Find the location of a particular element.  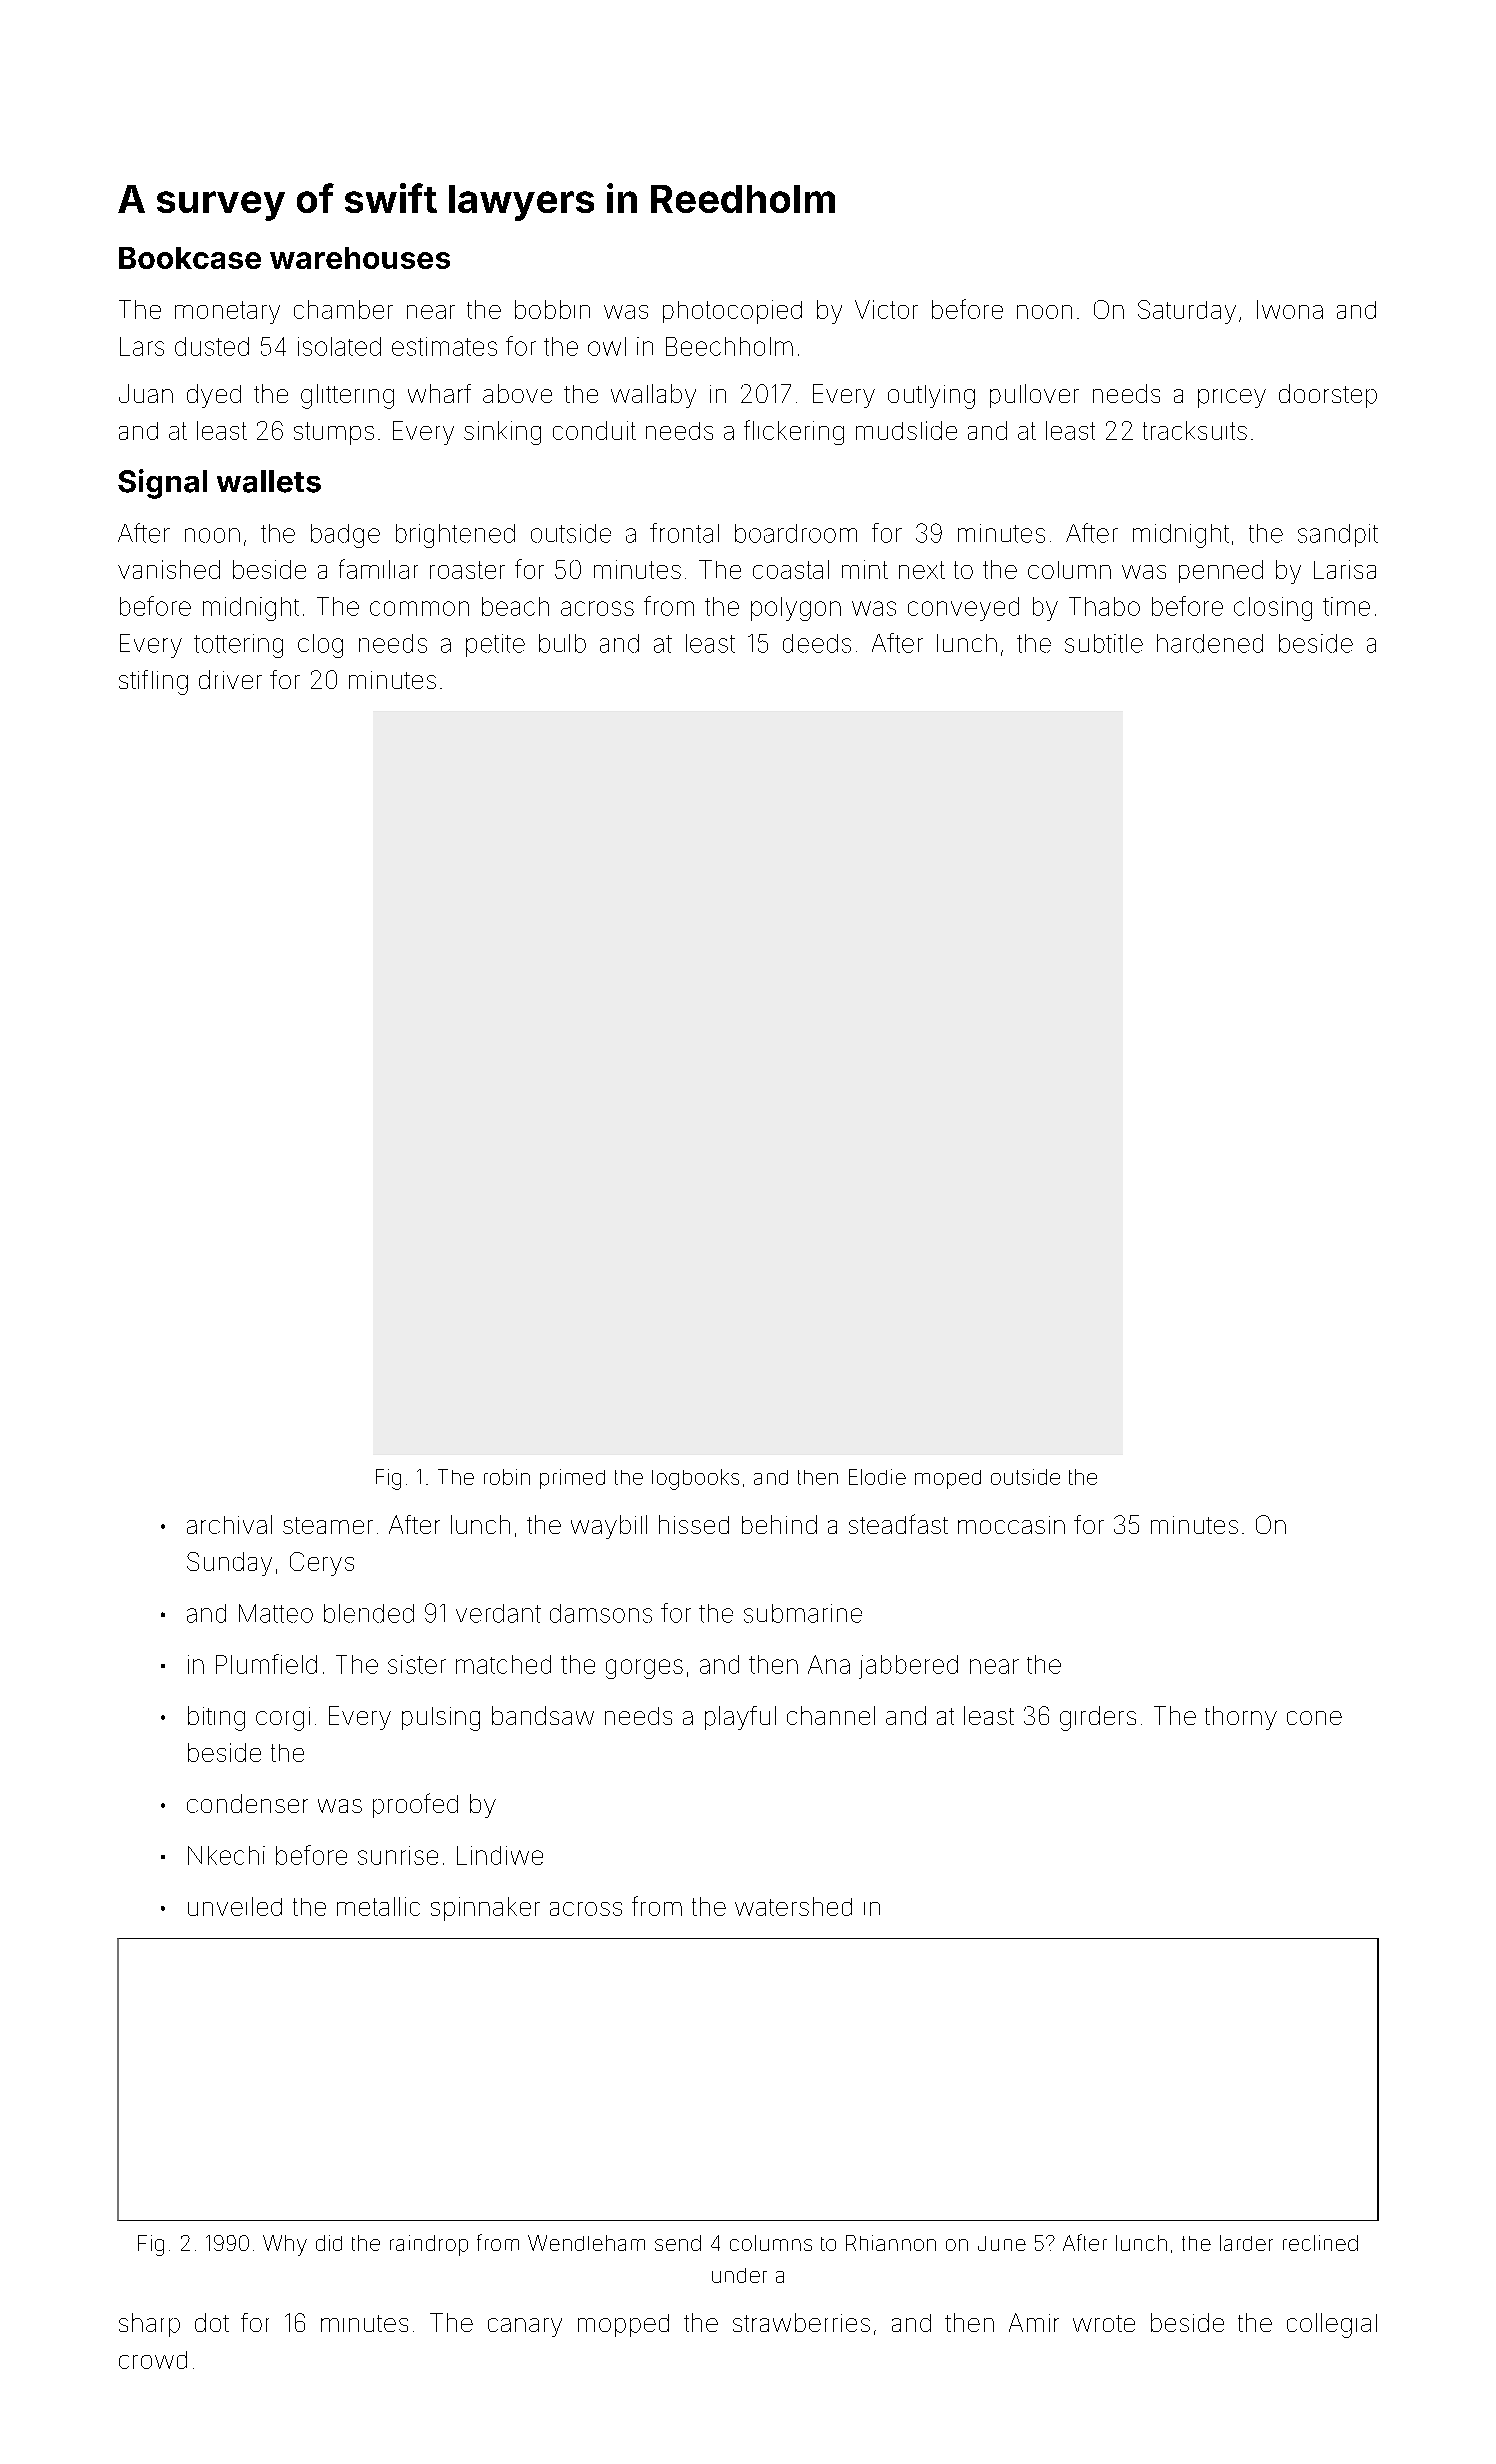

outlying is located at coordinates (931, 397).
